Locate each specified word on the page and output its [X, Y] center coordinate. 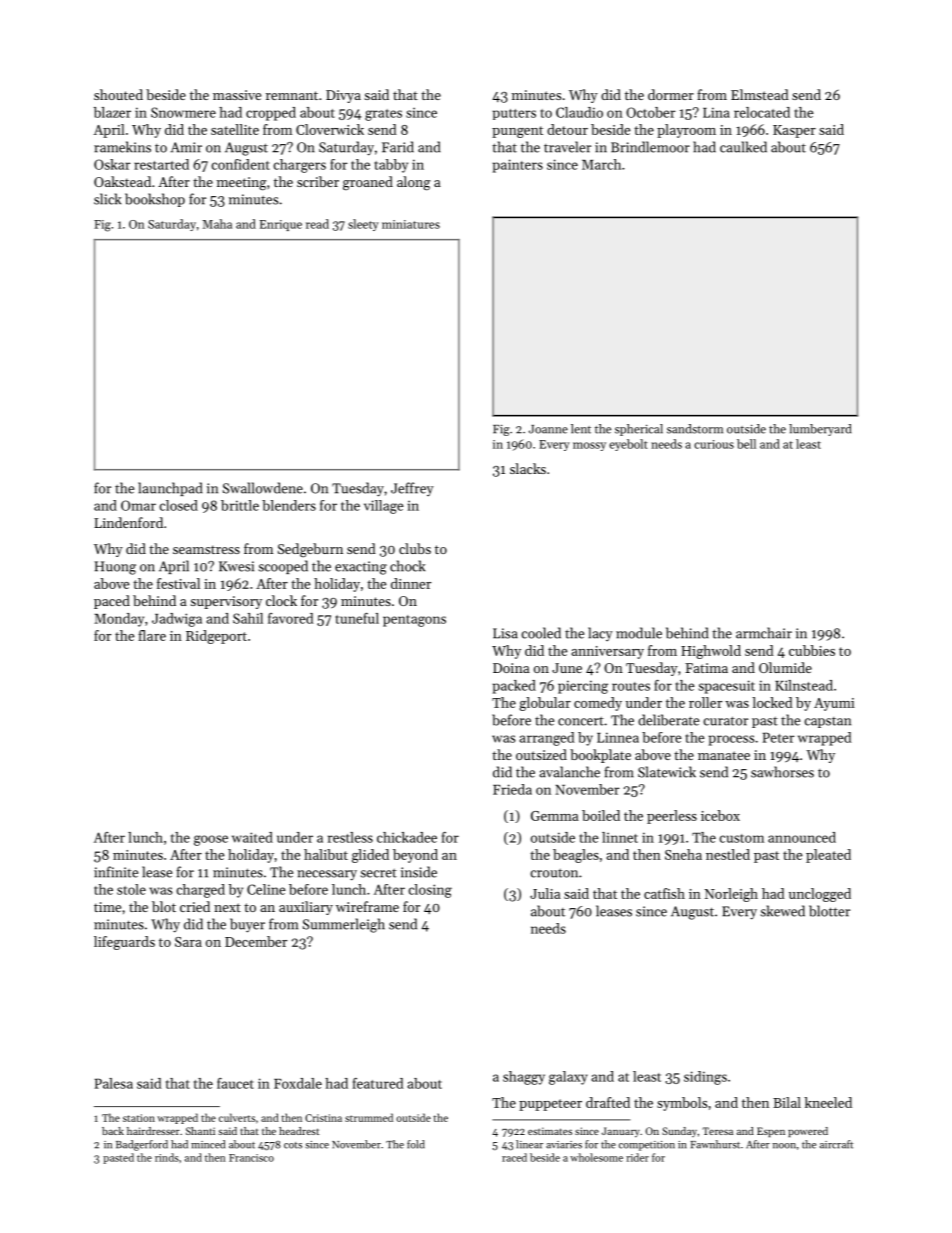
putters [514, 114]
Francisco [251, 1158]
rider [637, 1157]
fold [416, 1144]
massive [237, 95]
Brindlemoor [650, 147]
